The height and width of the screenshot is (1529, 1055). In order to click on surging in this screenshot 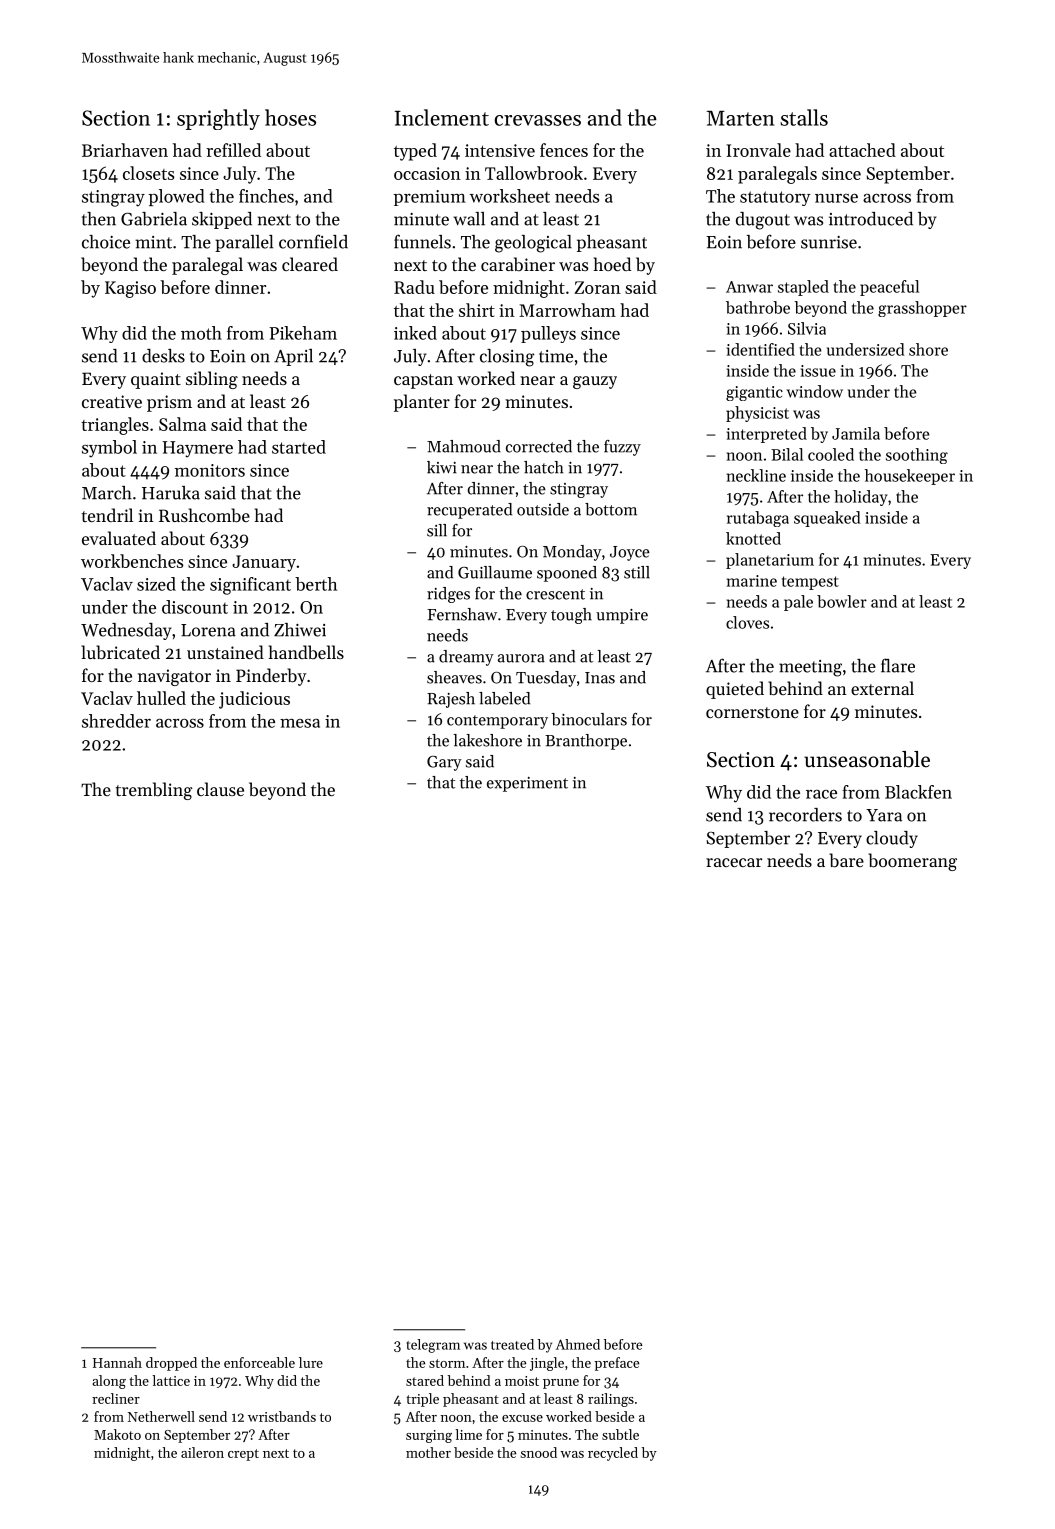, I will do `click(429, 1436)`.
